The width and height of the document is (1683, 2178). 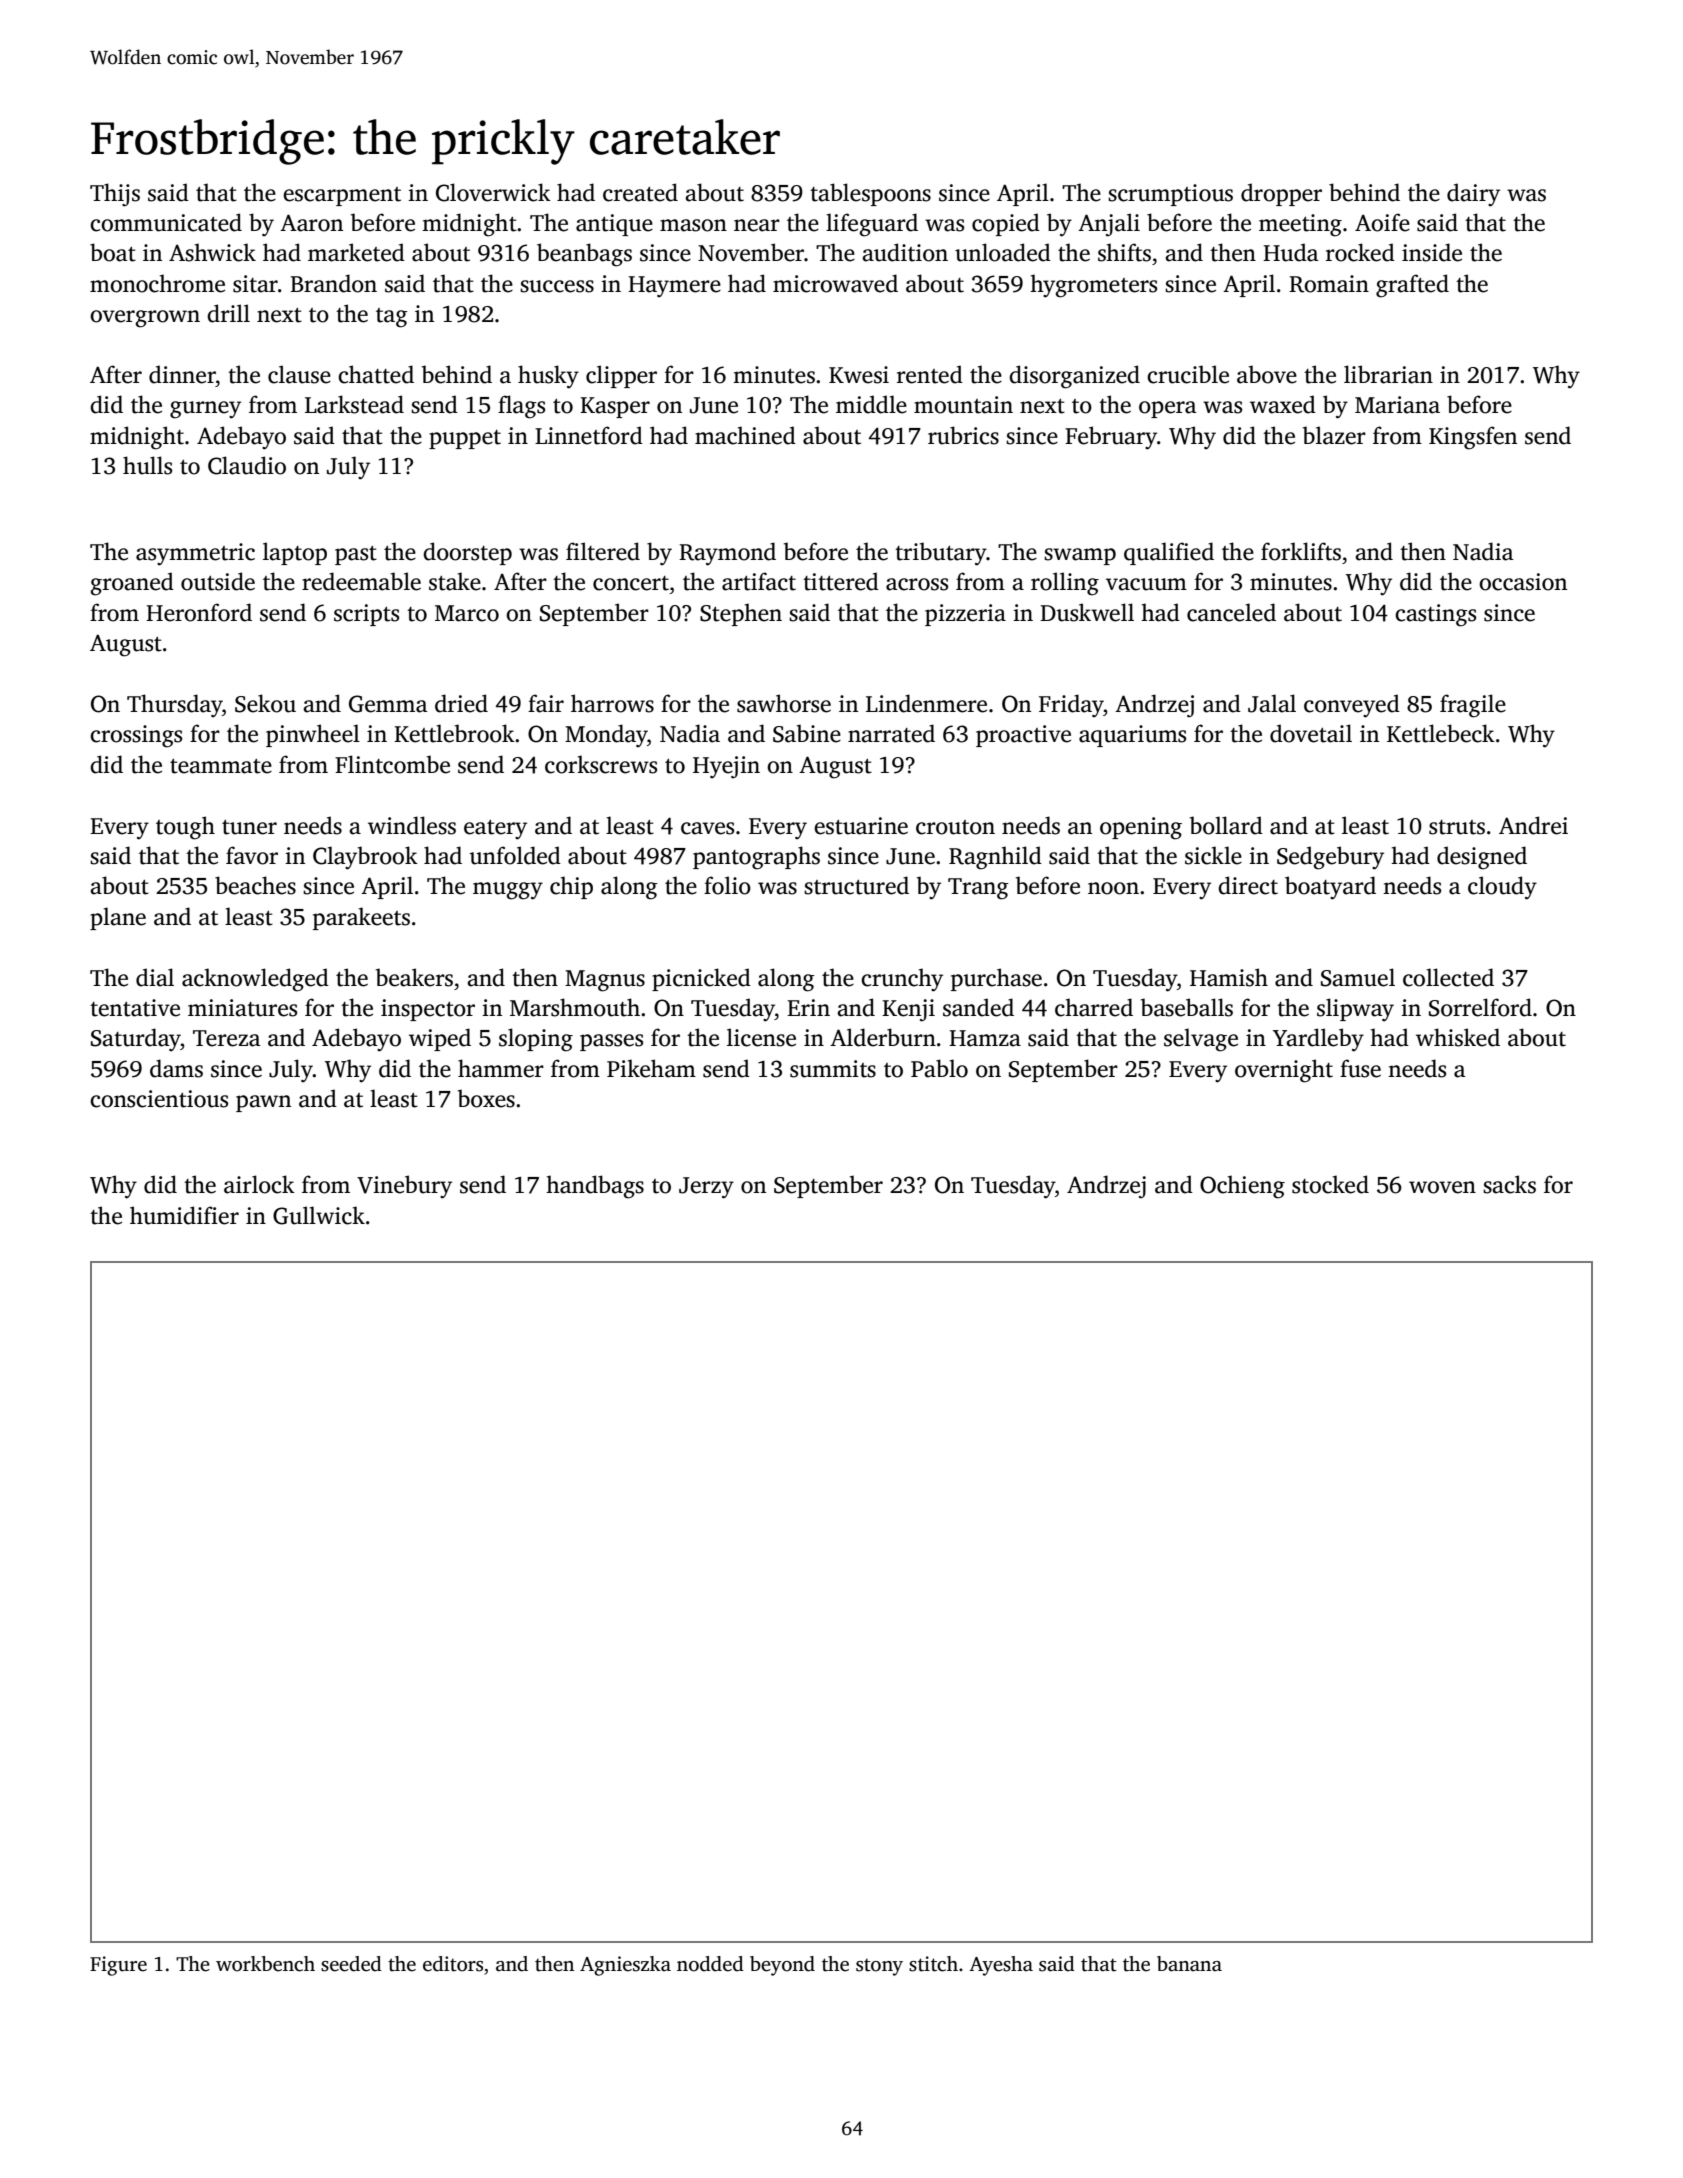 I want to click on escarpment, so click(x=342, y=196).
